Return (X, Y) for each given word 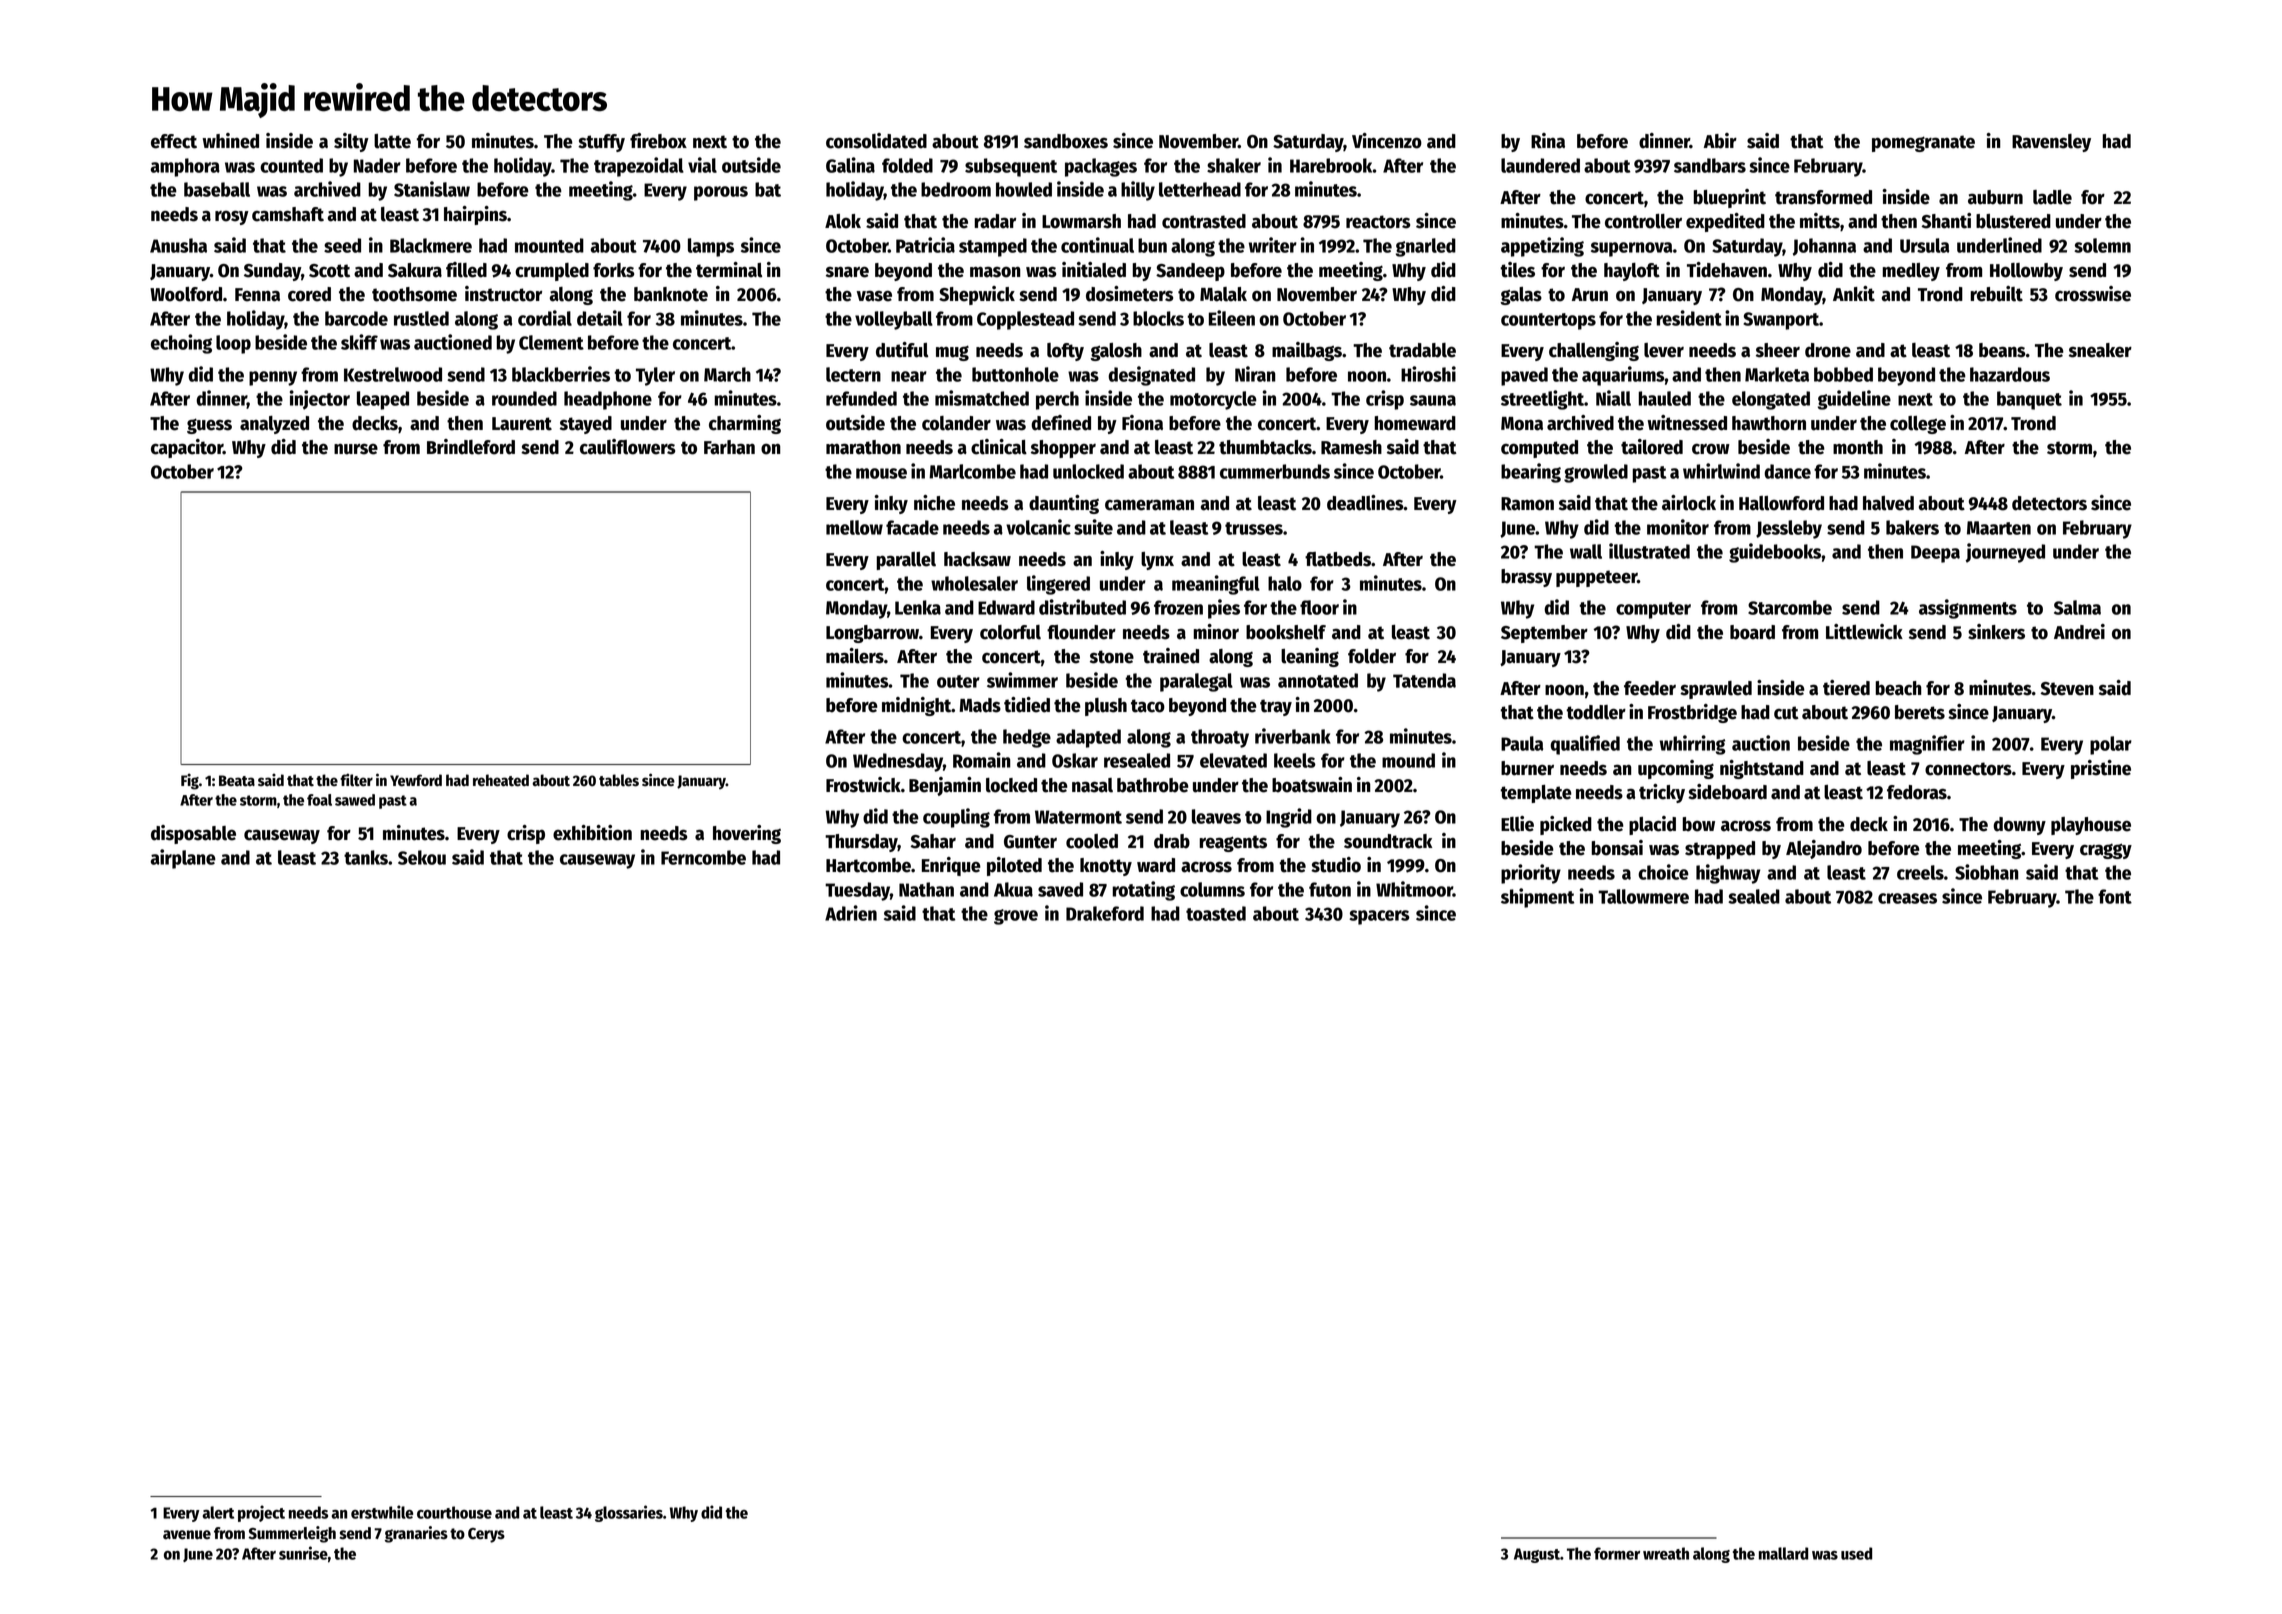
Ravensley (2051, 143)
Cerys (486, 1535)
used (1856, 1553)
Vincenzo (1387, 141)
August (1537, 1555)
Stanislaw (432, 189)
